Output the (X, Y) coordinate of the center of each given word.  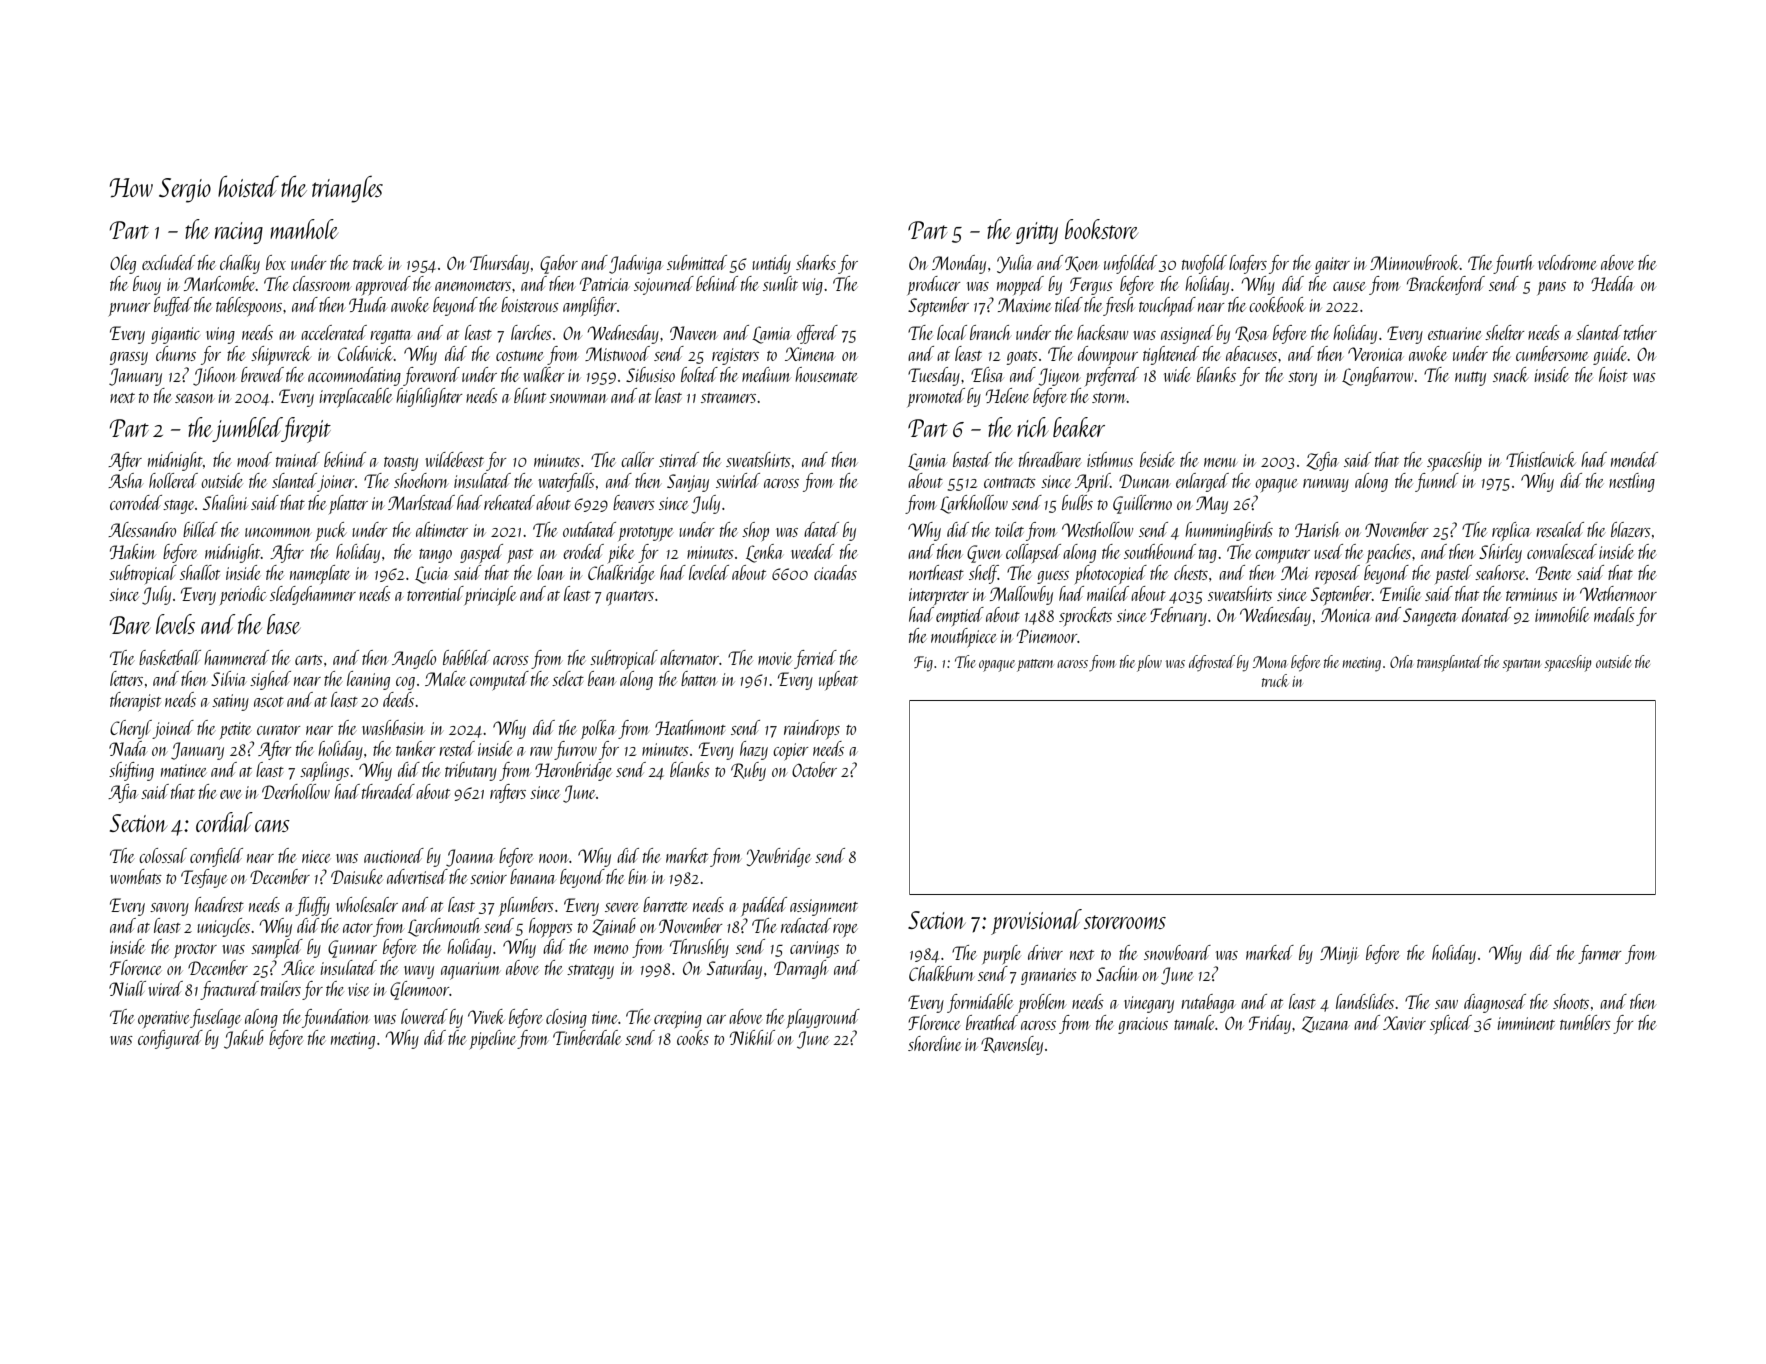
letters (126, 678)
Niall (127, 988)
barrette (665, 904)
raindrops (812, 729)
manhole (304, 229)
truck (1275, 680)
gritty (1037, 233)
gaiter (1332, 265)
